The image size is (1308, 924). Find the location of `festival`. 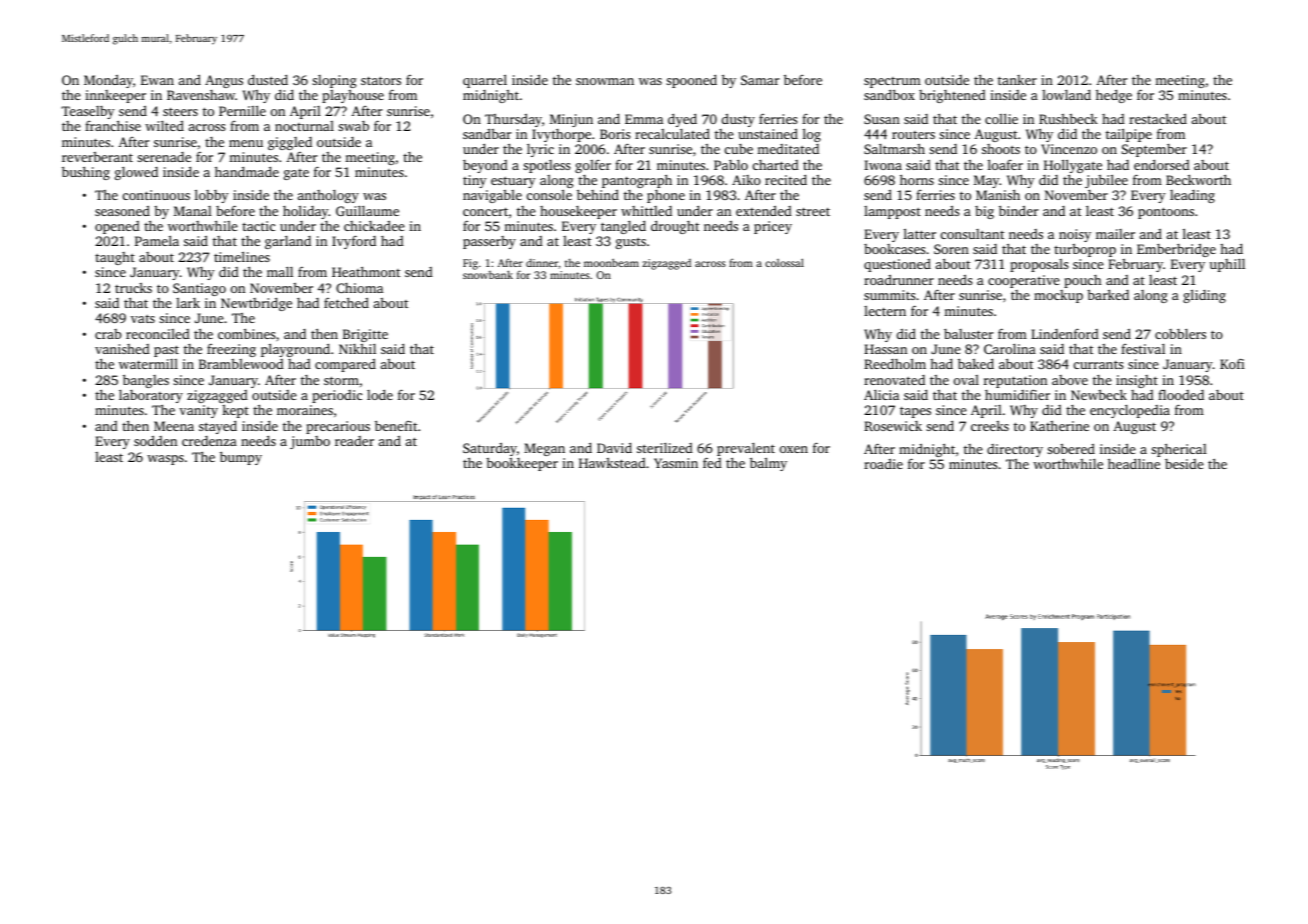

festival is located at coordinates (1143, 349).
